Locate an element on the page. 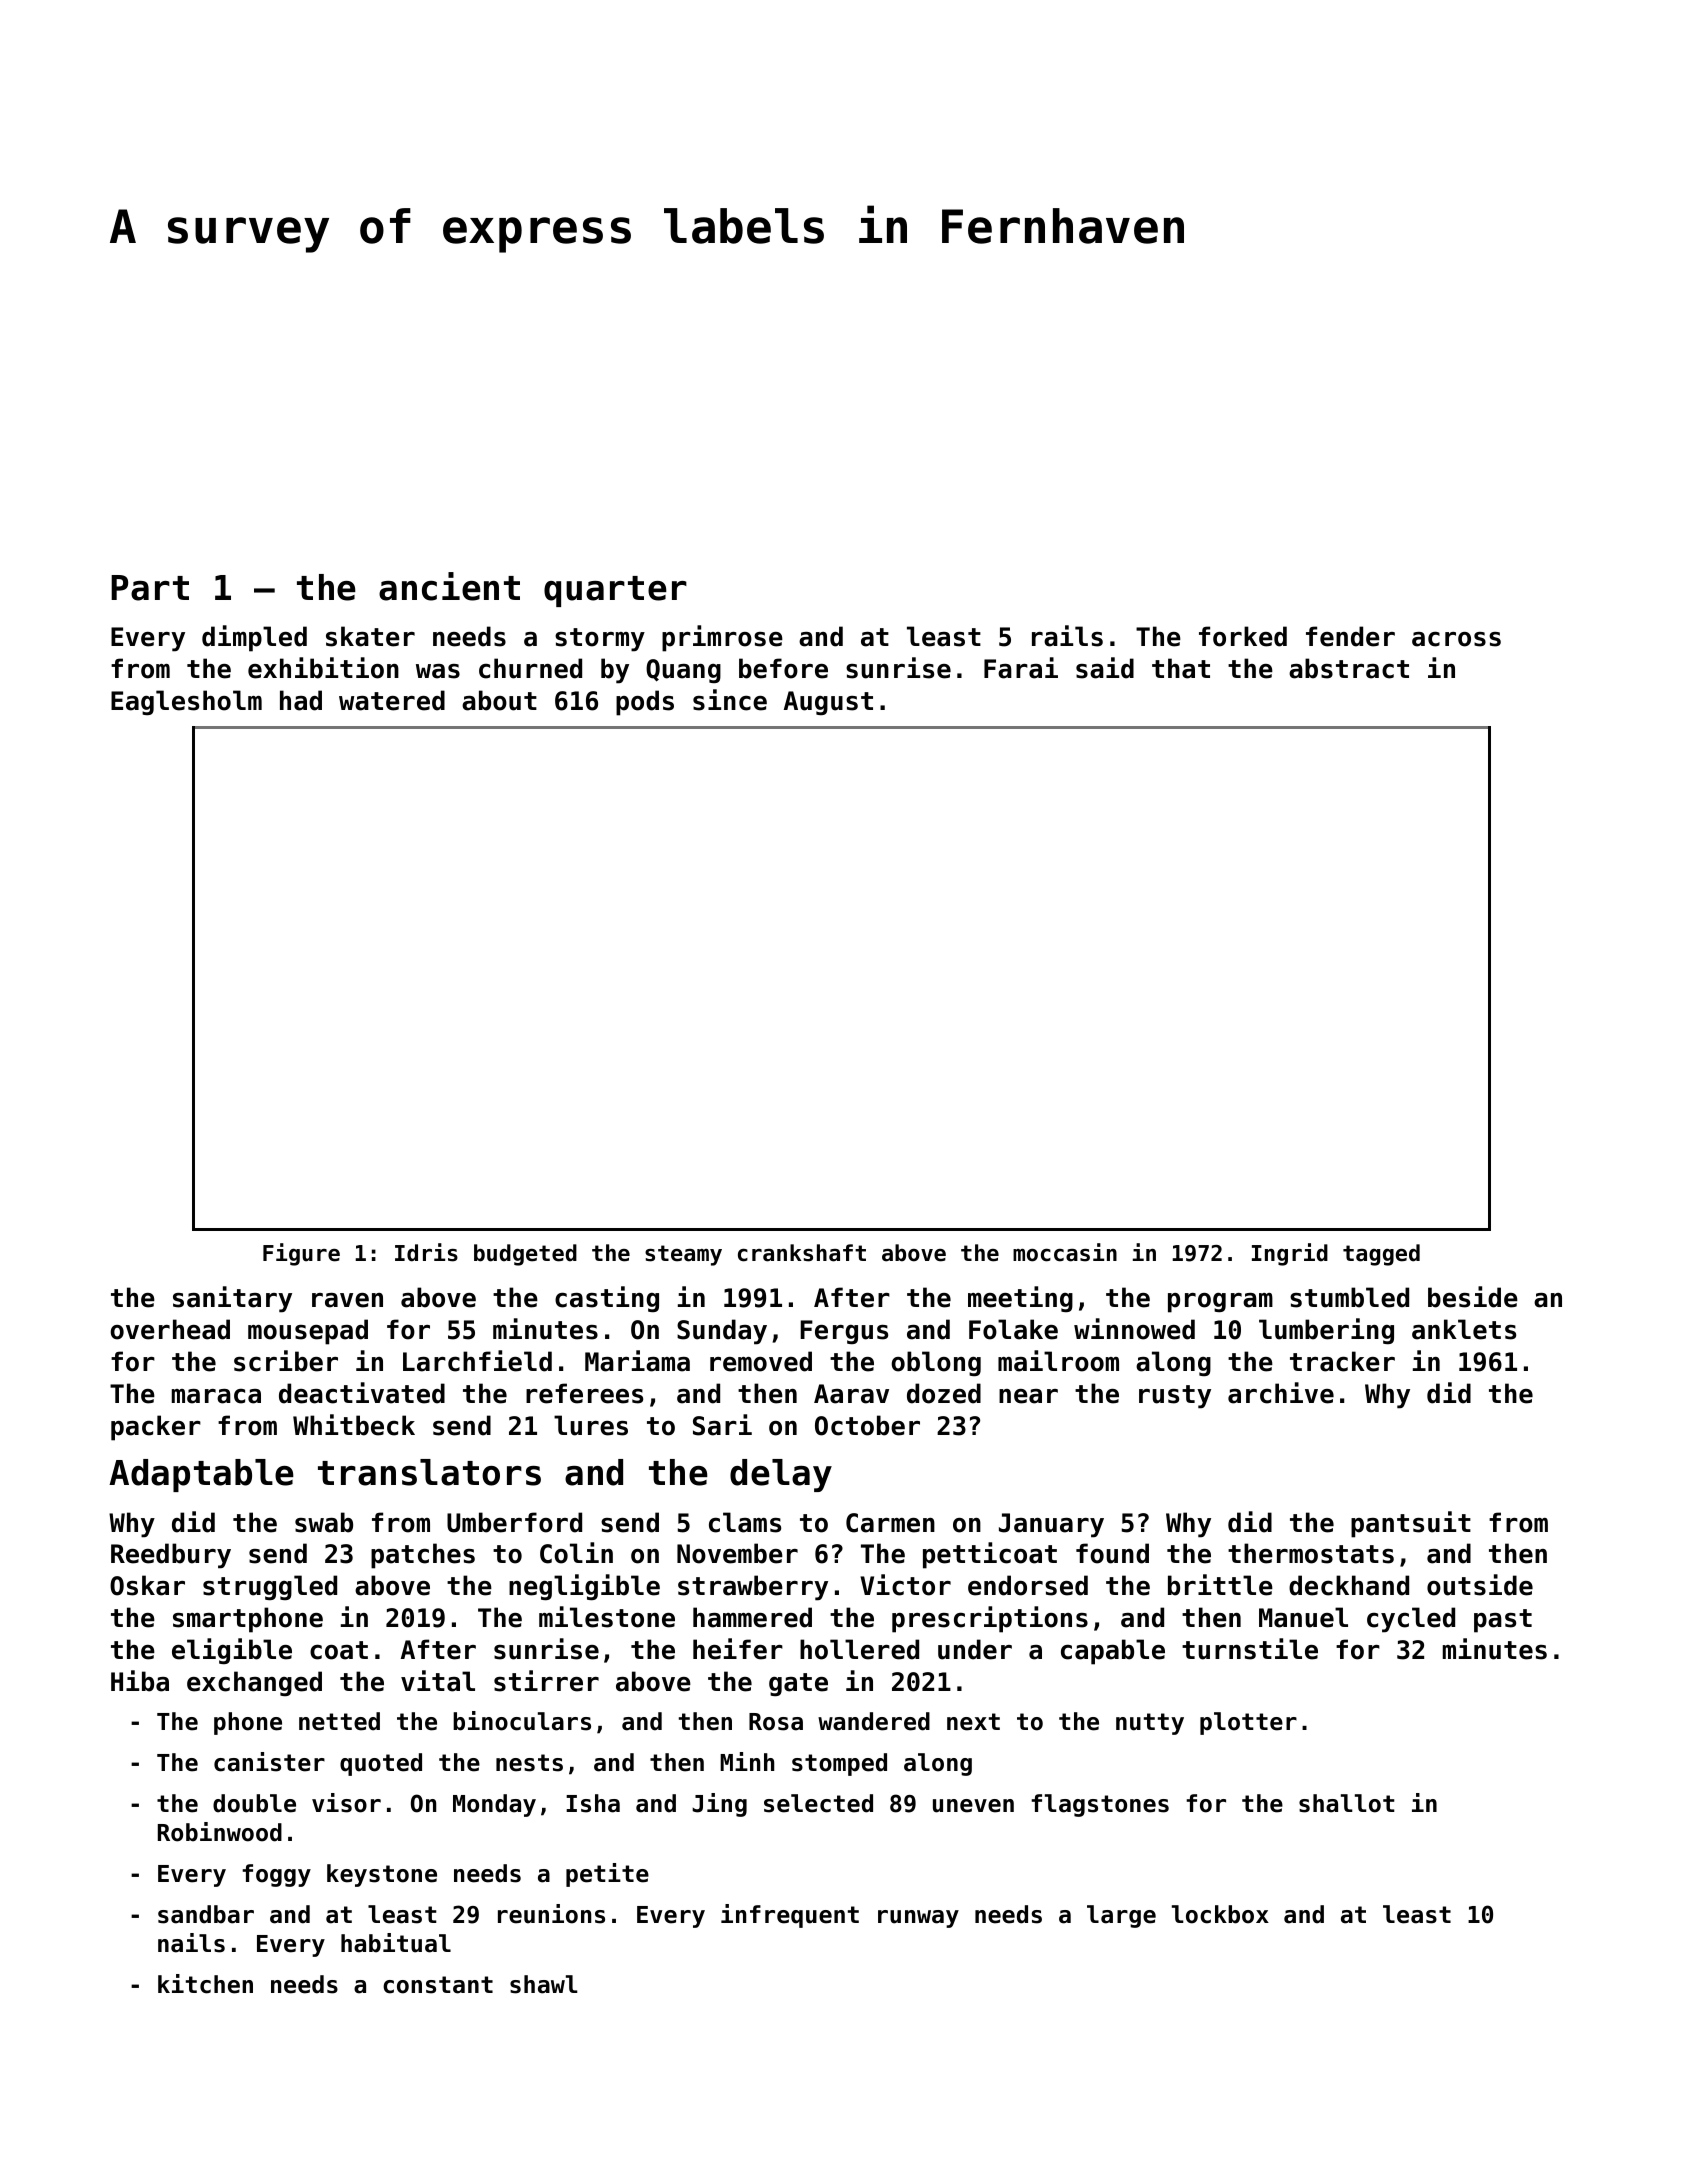  quarter is located at coordinates (615, 591).
